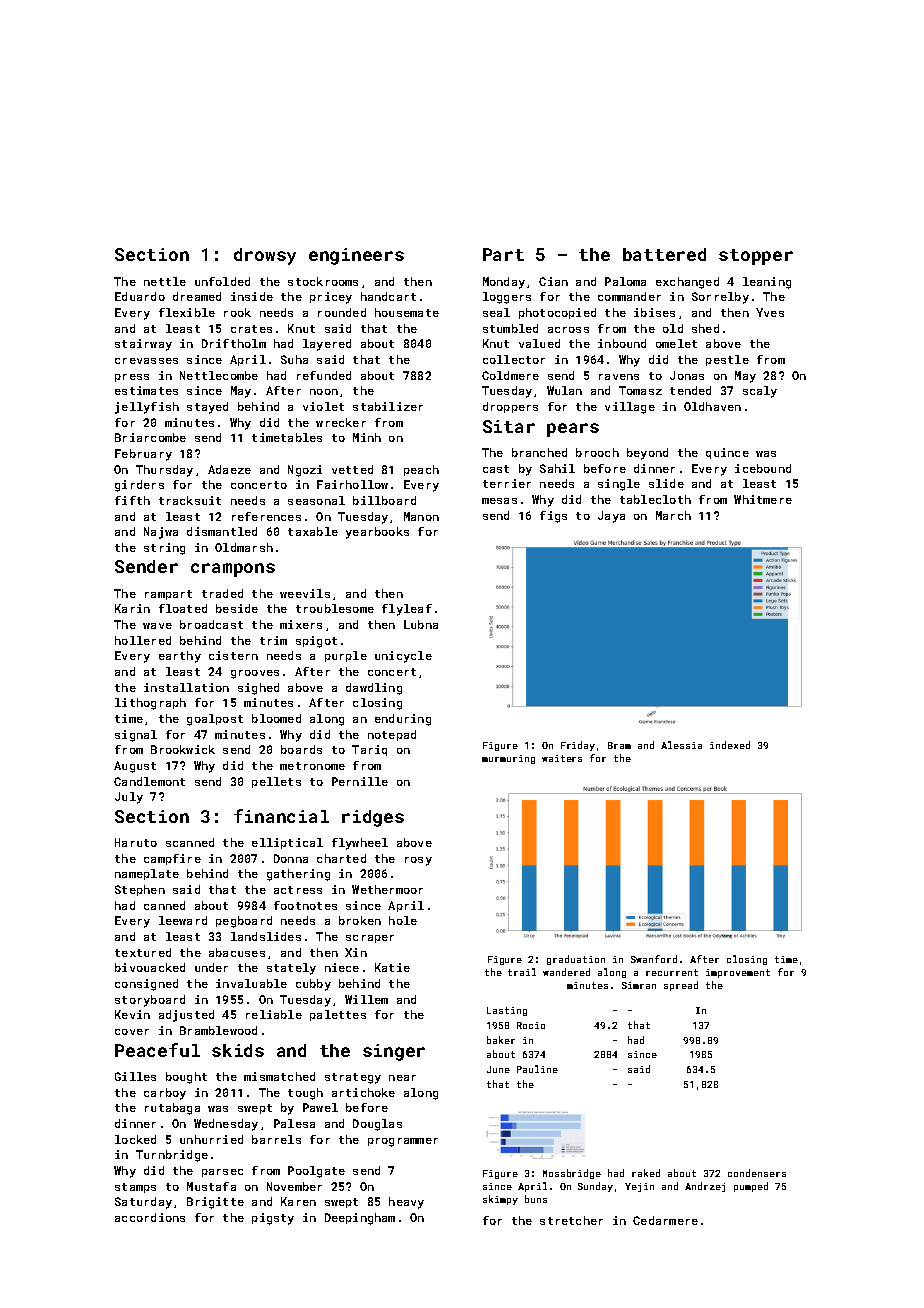  What do you see at coordinates (664, 254) in the image?
I see `battered` at bounding box center [664, 254].
